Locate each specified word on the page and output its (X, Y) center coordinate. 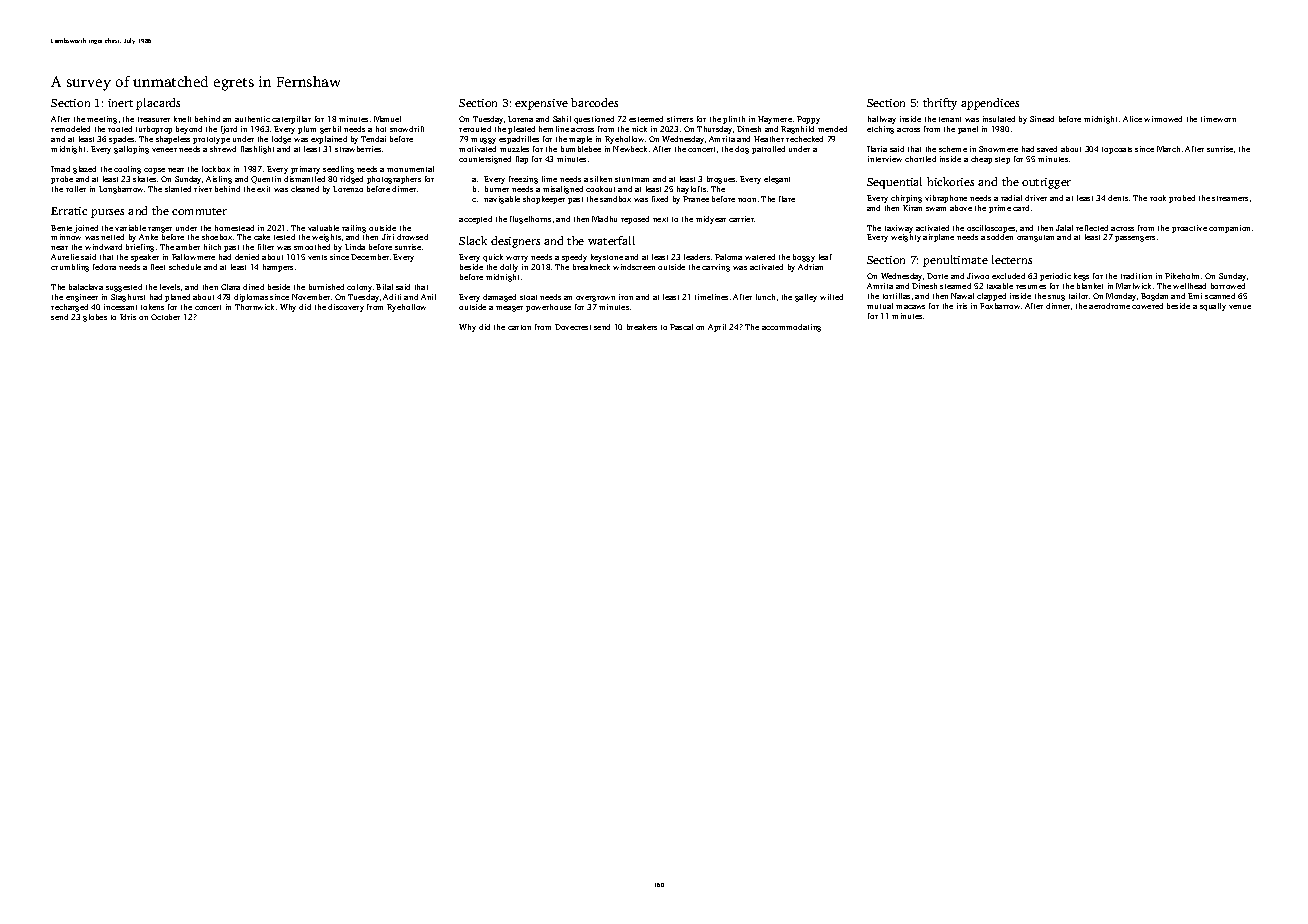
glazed (84, 170)
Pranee (696, 199)
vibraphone (946, 199)
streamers (1230, 198)
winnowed (1163, 119)
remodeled (70, 129)
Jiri (388, 237)
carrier (741, 219)
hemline (554, 129)
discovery (346, 308)
